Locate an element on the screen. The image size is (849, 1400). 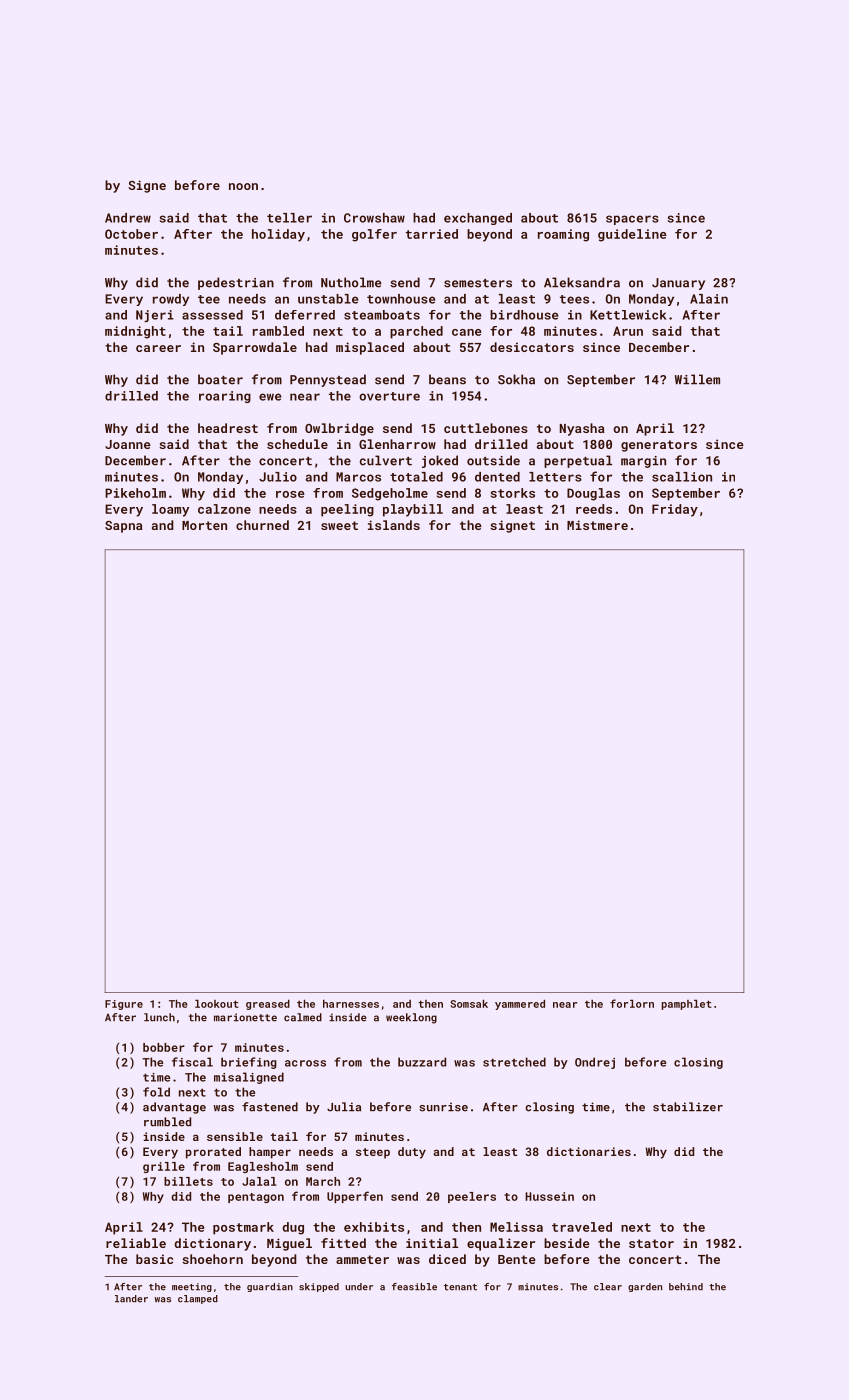
scallion is located at coordinates (682, 477).
